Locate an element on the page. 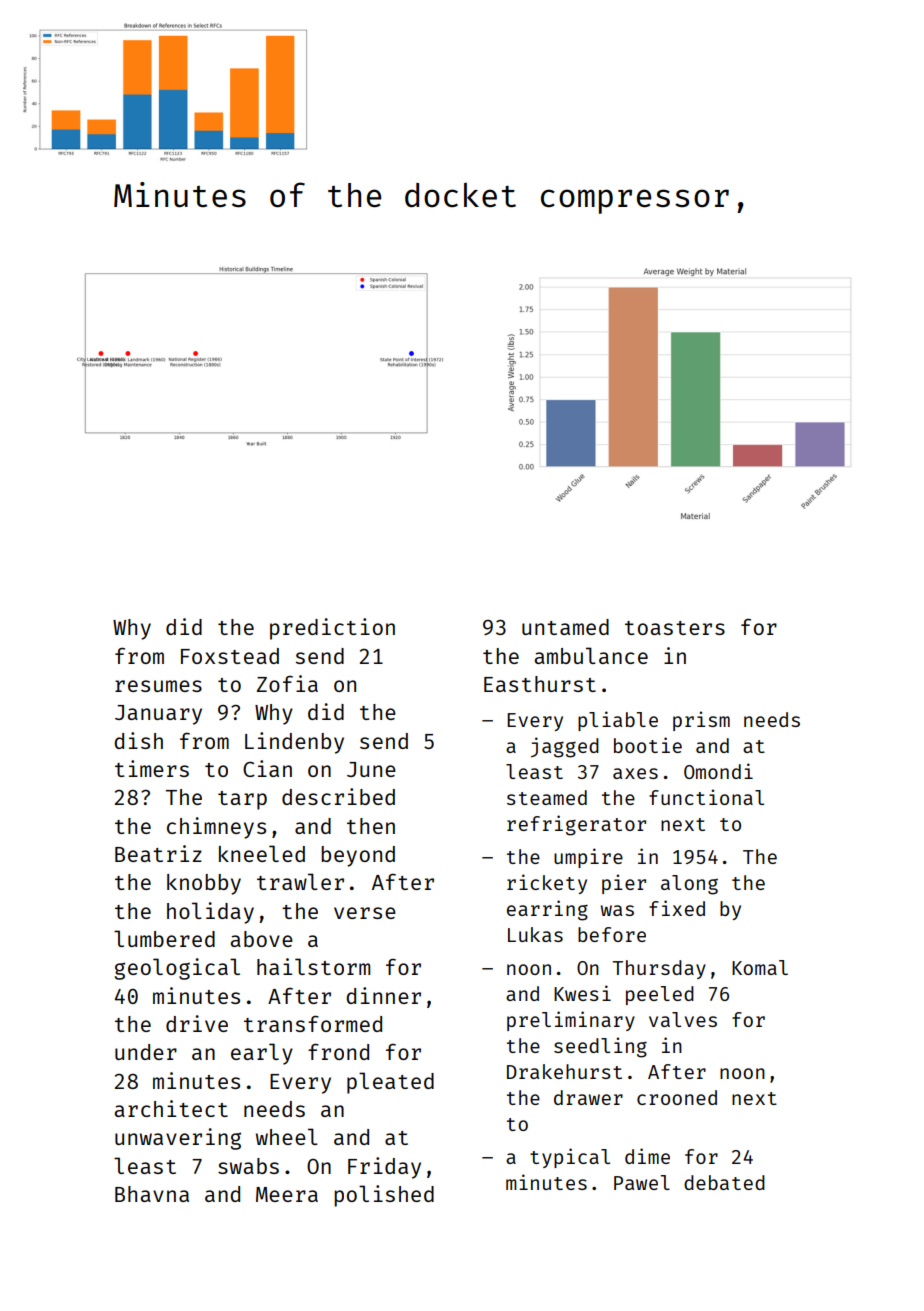 This image has height=1311, width=924. Meera is located at coordinates (287, 1194).
